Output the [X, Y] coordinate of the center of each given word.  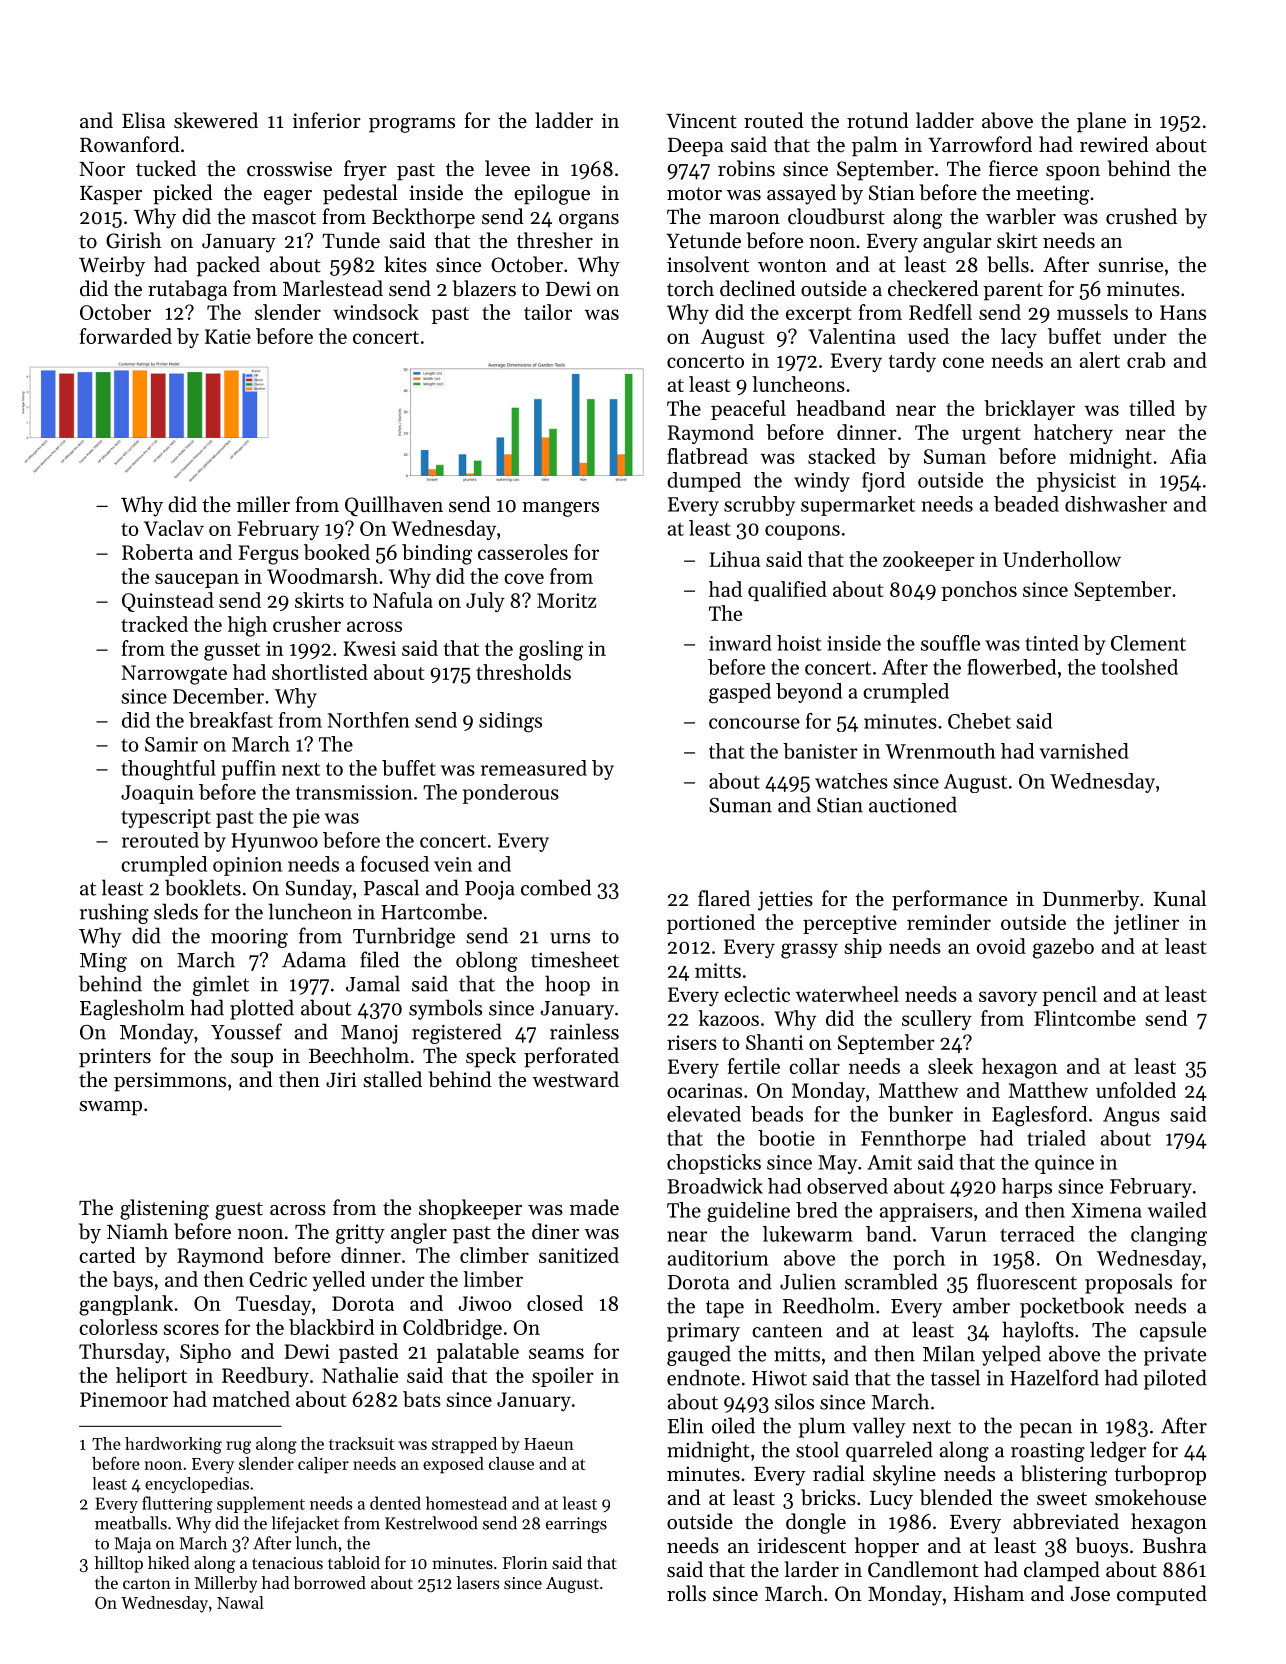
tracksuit [361, 1443]
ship [863, 948]
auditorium [718, 1258]
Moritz [566, 600]
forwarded [126, 336]
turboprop [1160, 1475]
